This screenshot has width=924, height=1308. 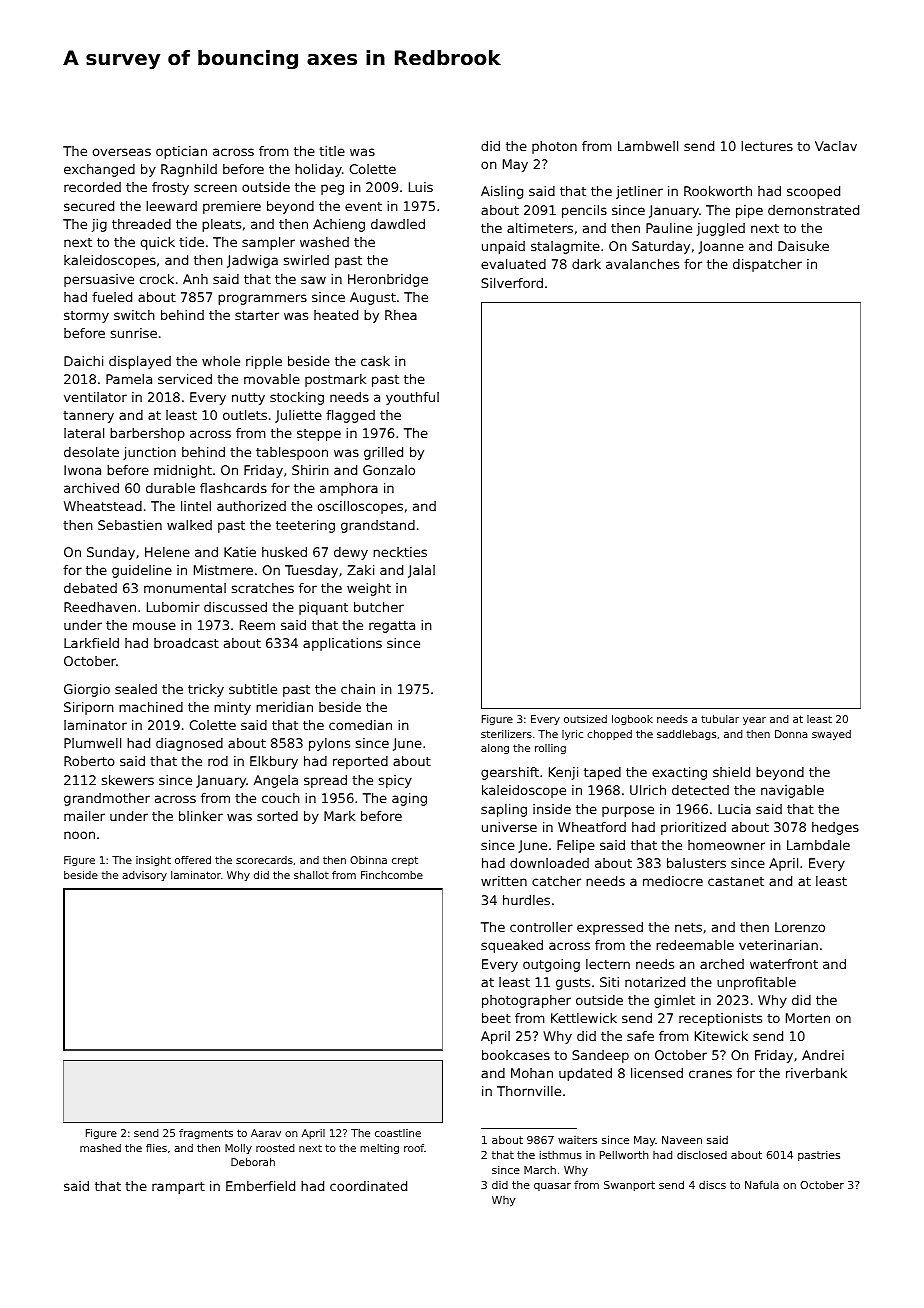 What do you see at coordinates (767, 265) in the screenshot?
I see `dispatcher` at bounding box center [767, 265].
